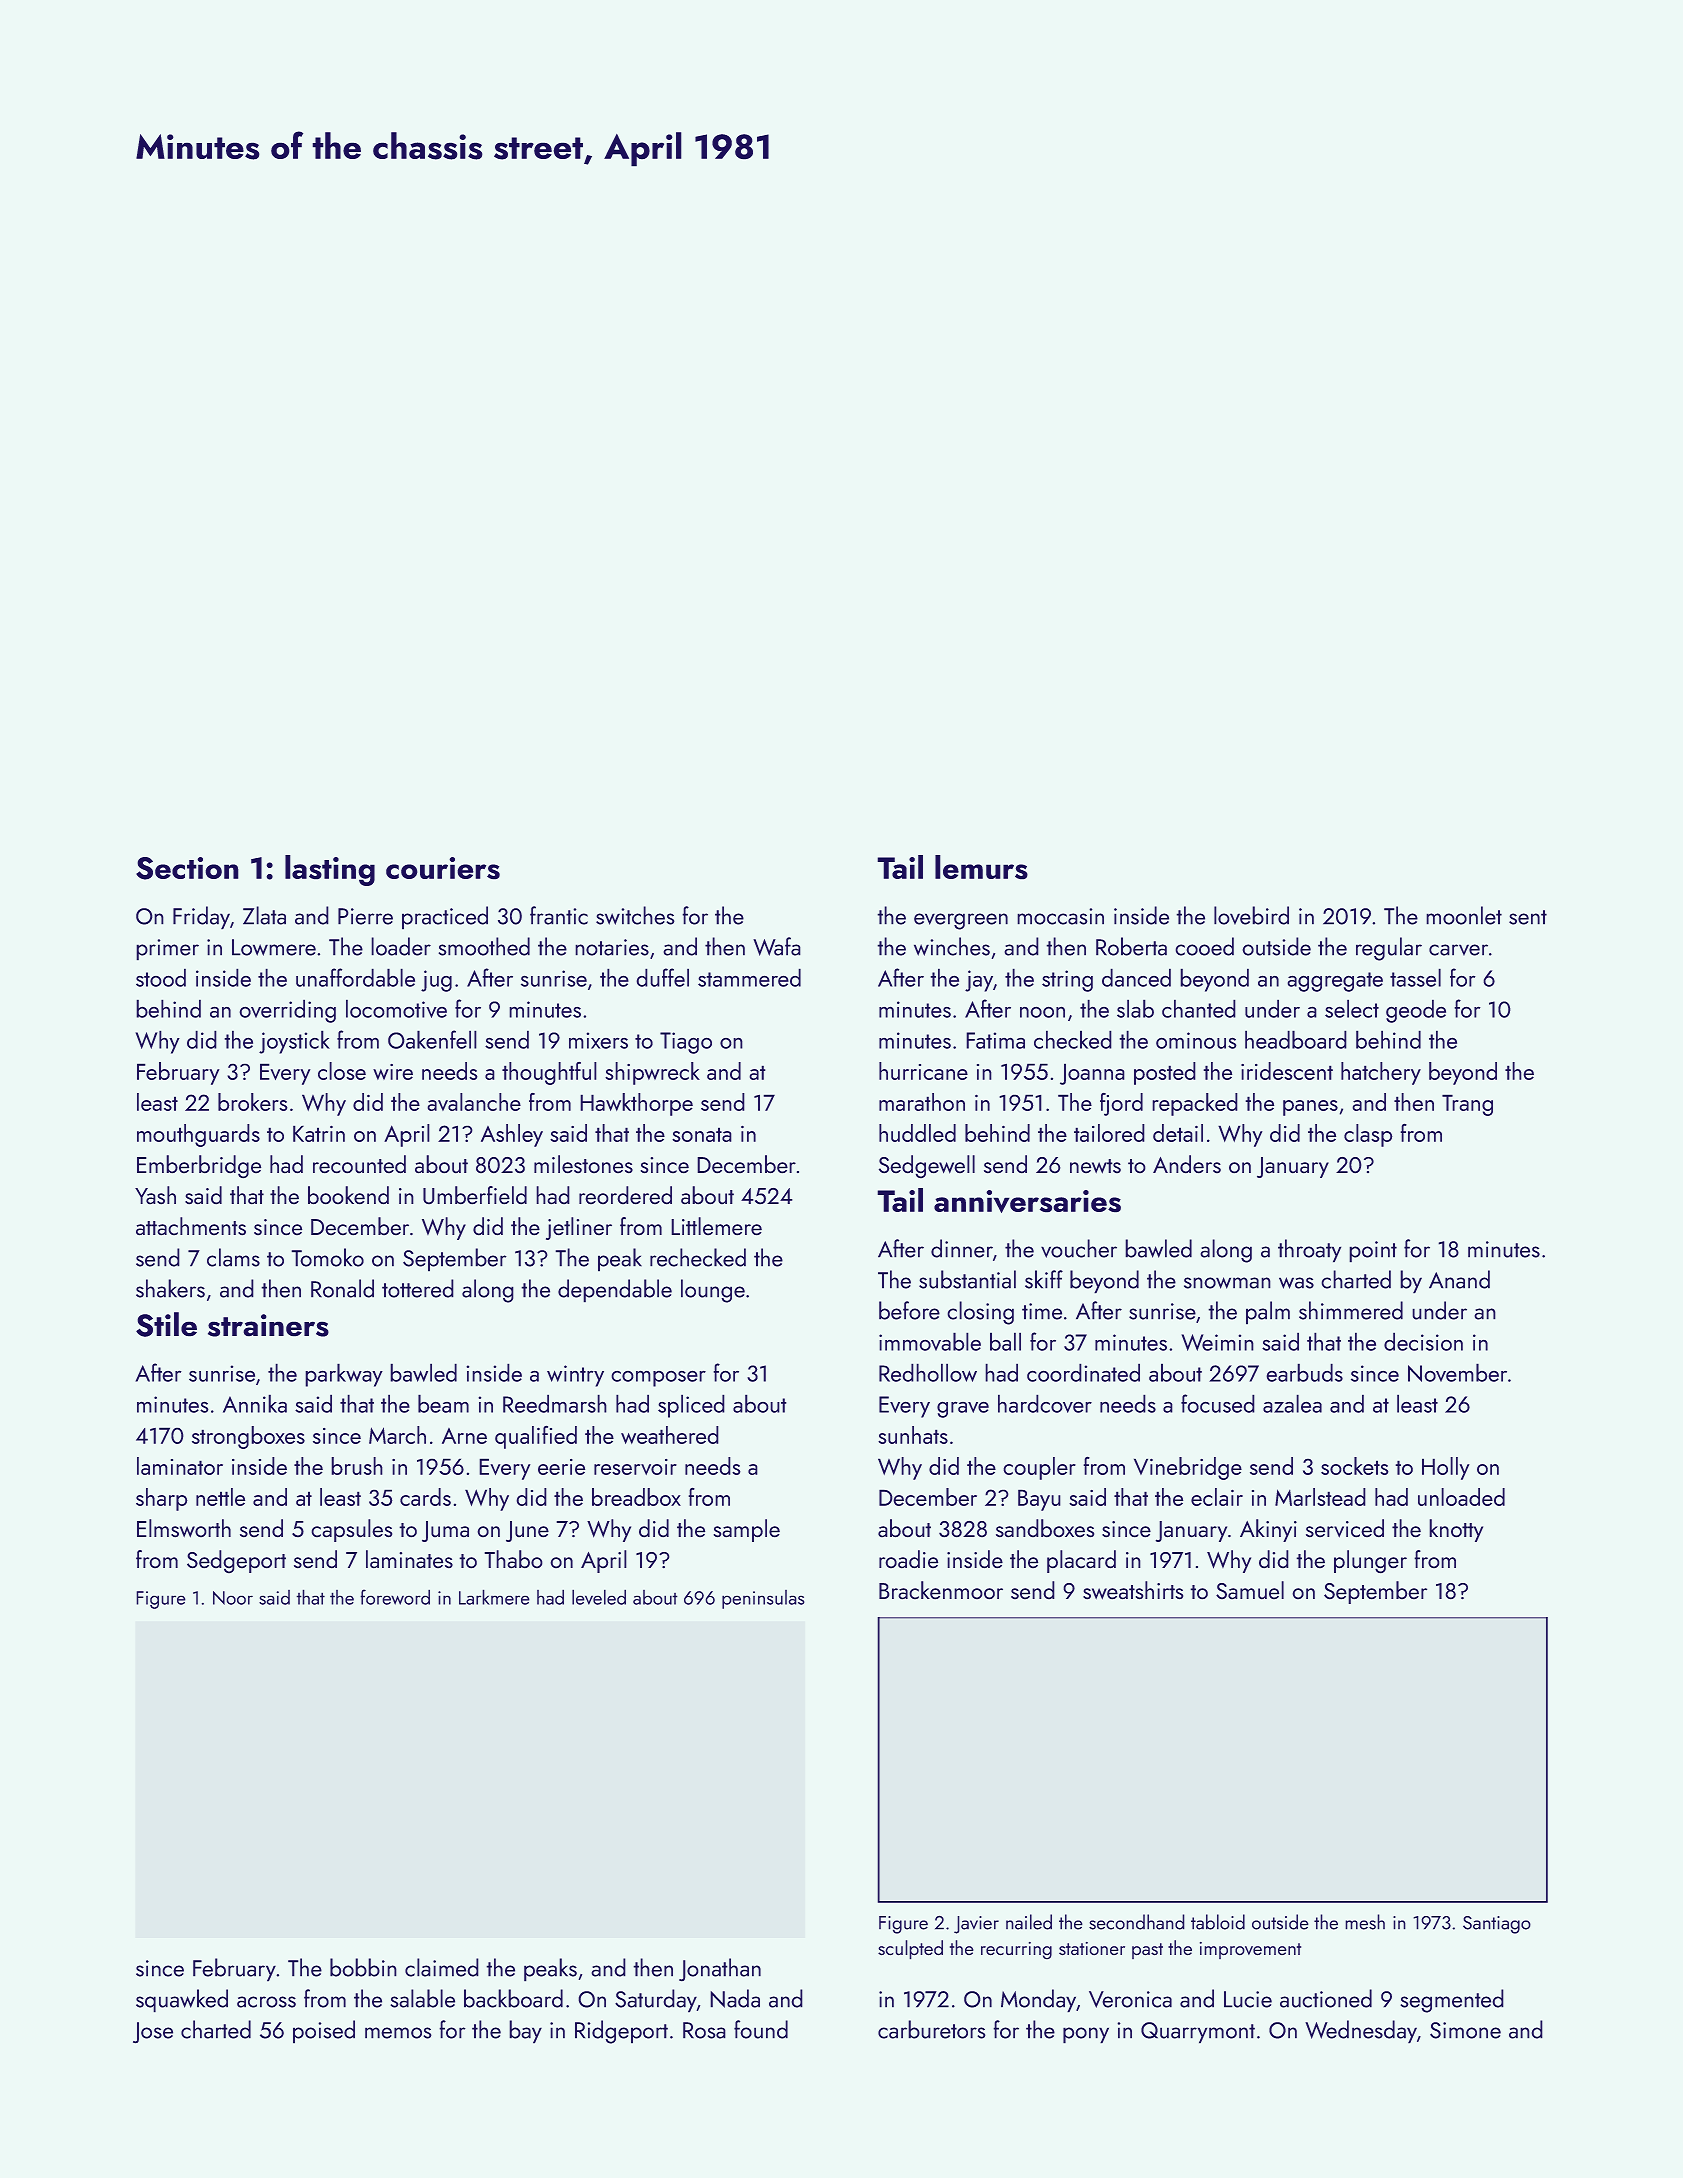 This screenshot has height=2178, width=1683. Describe the element at coordinates (1456, 1530) in the screenshot. I see `knotty` at that location.
